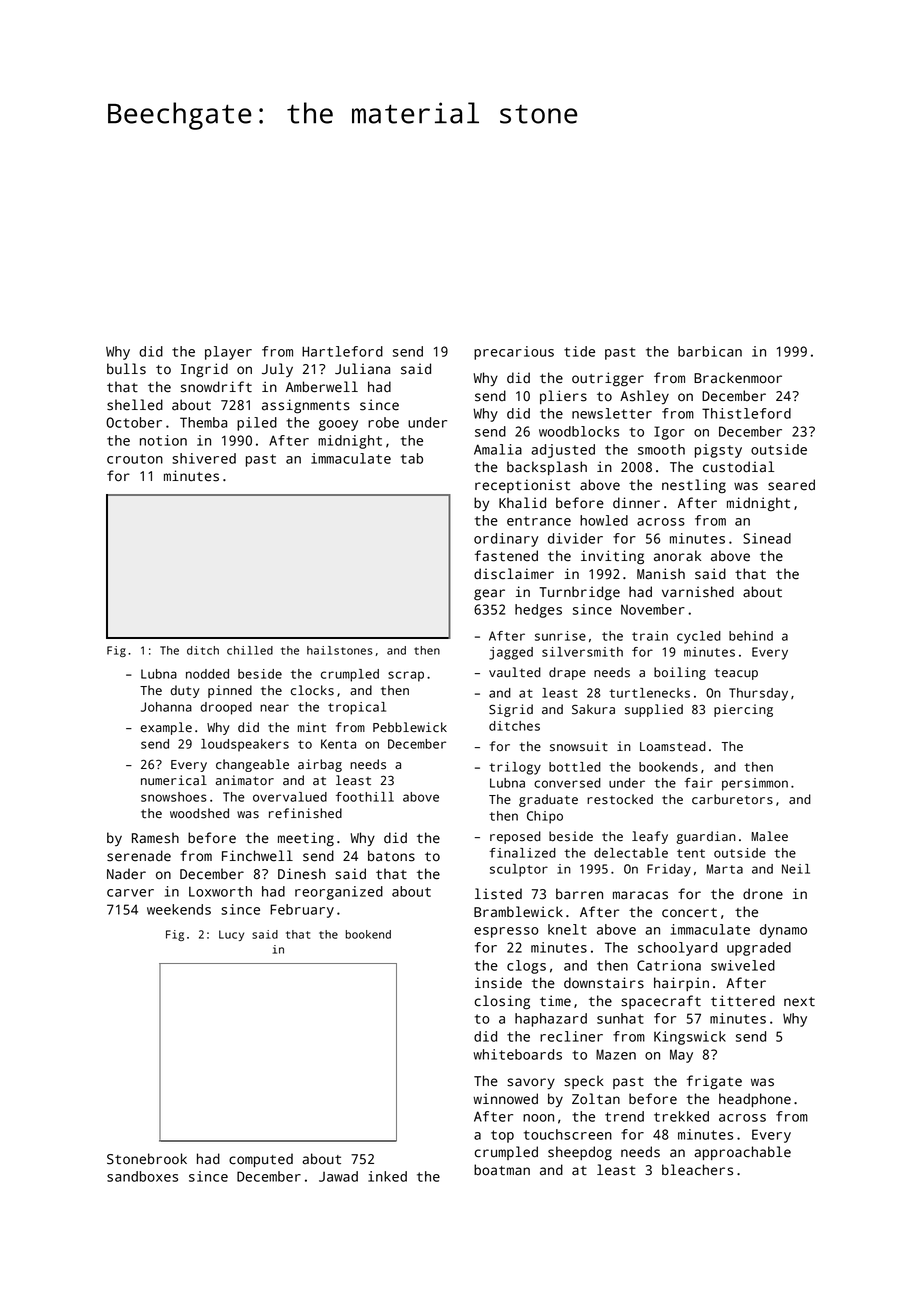 Image resolution: width=924 pixels, height=1308 pixels. What do you see at coordinates (134, 422) in the screenshot?
I see `October` at bounding box center [134, 422].
